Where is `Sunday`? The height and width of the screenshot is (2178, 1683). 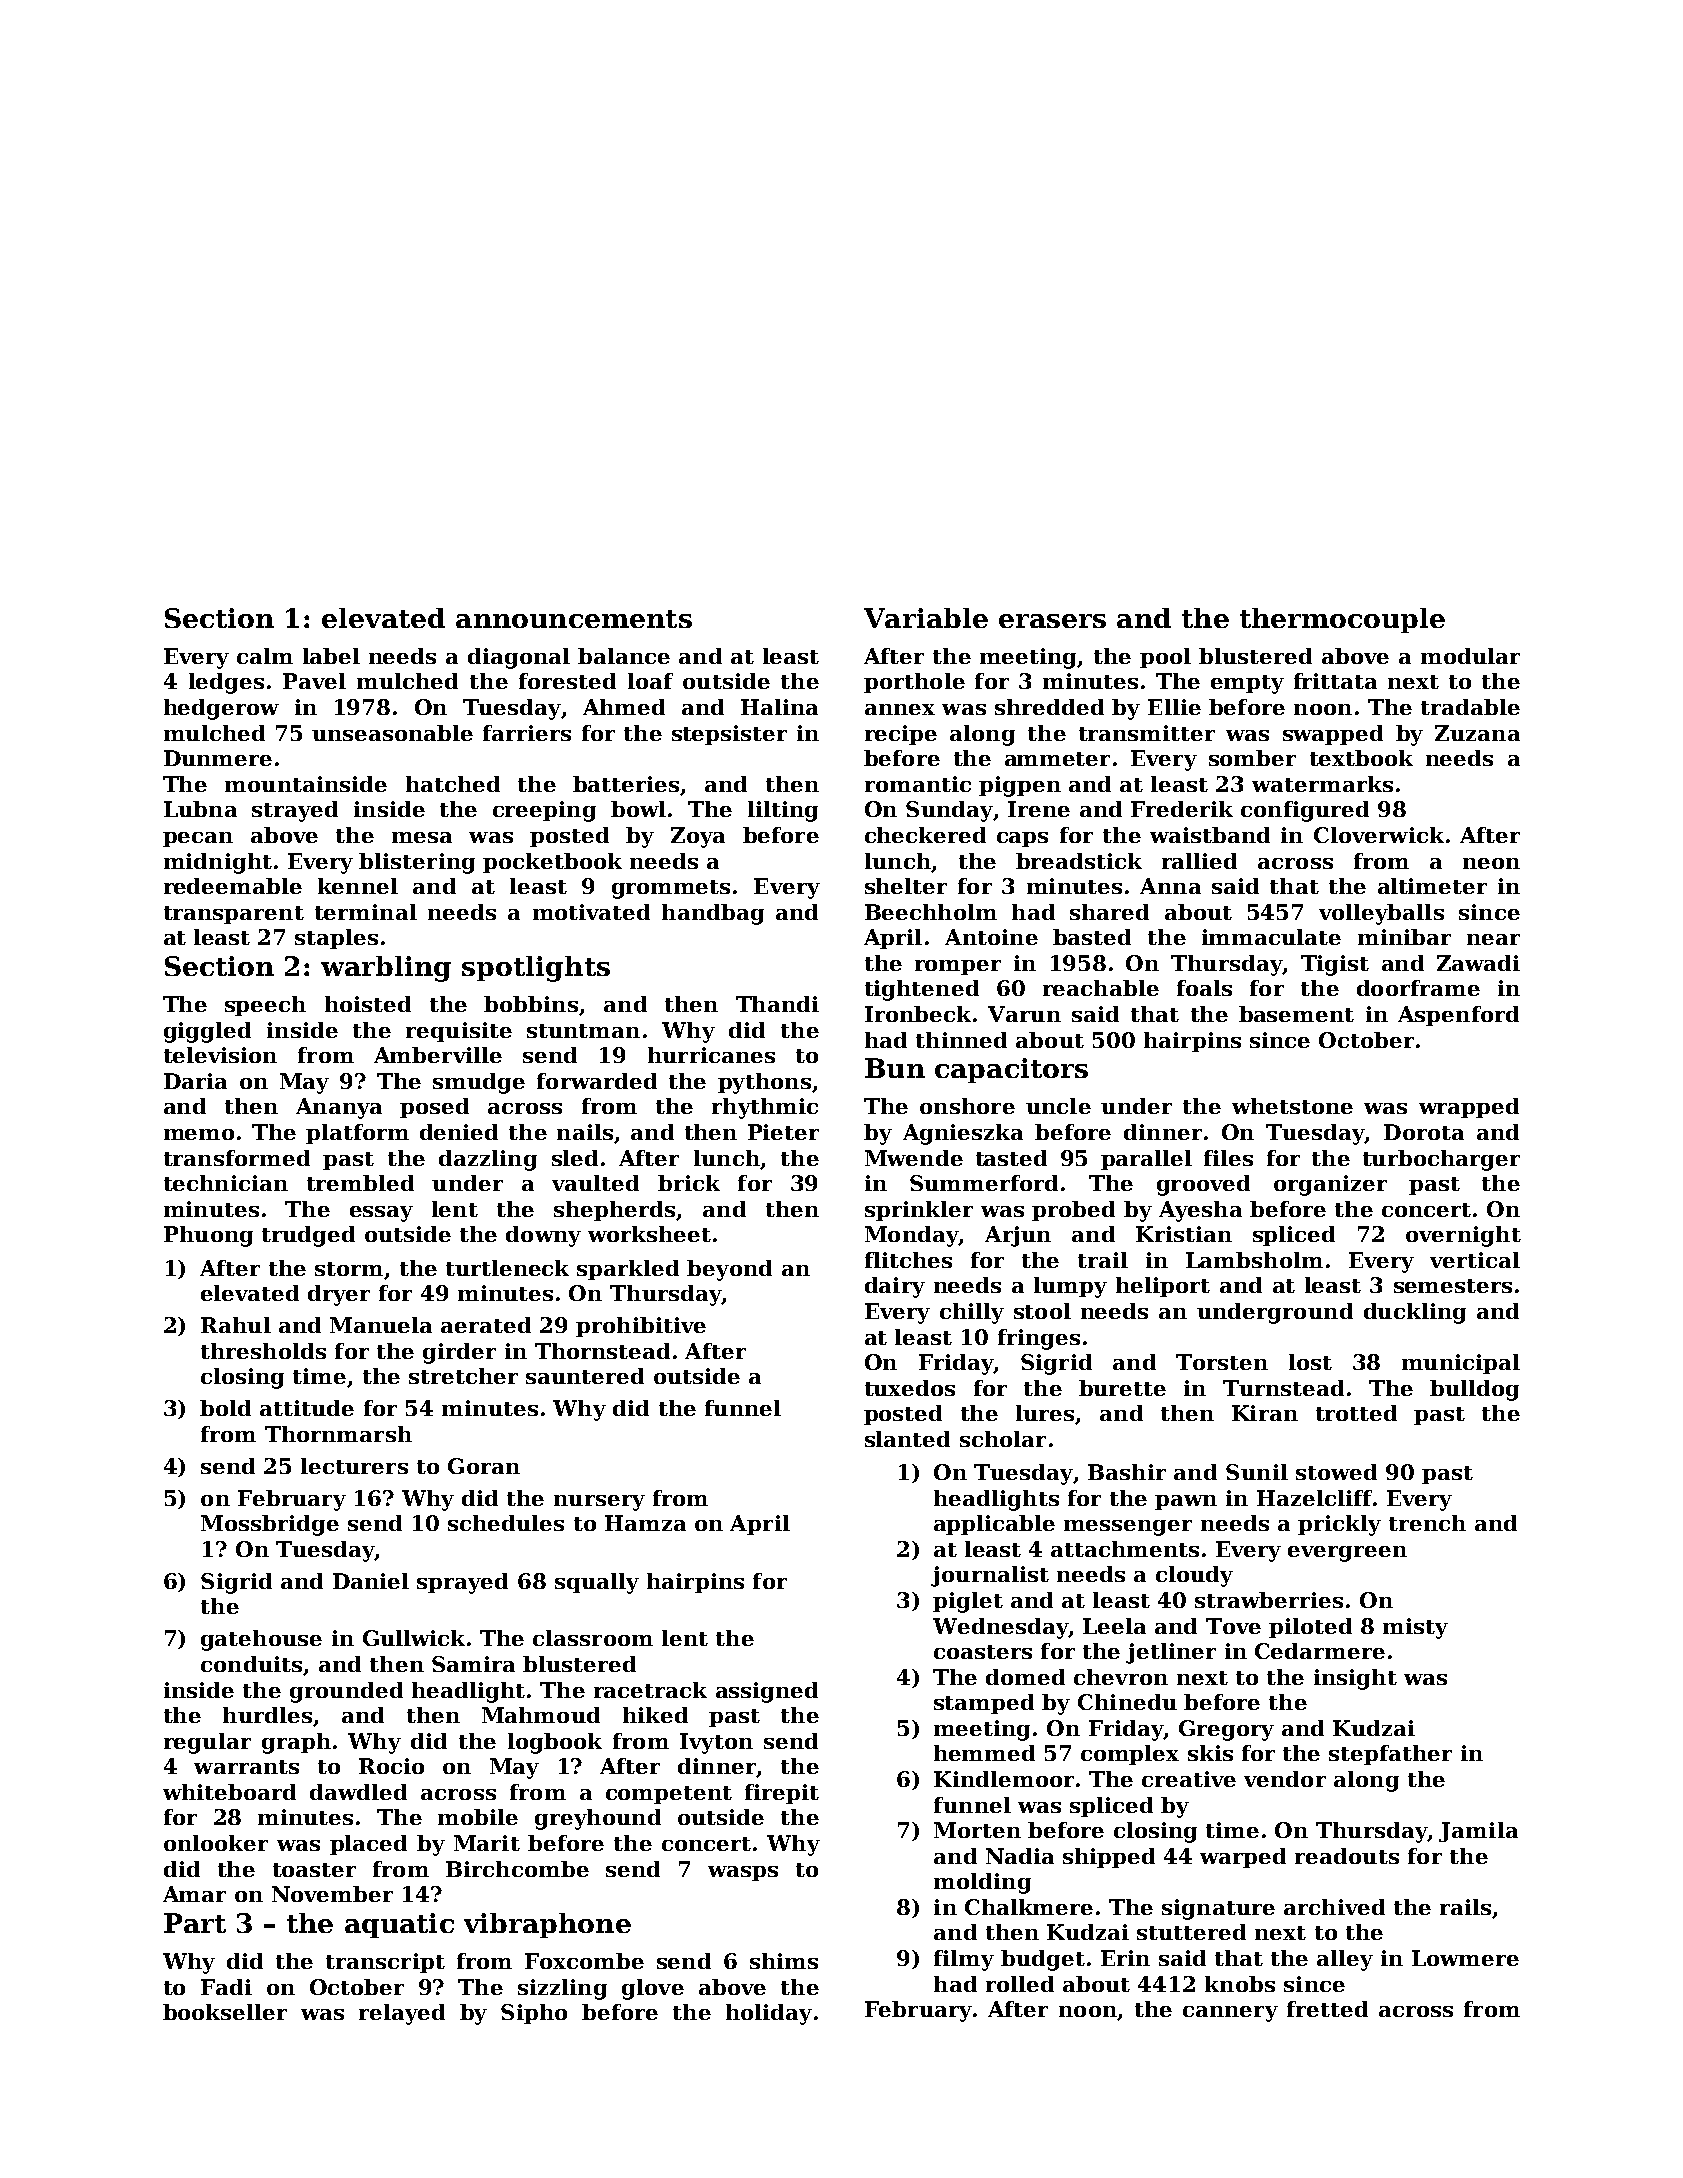 Sunday is located at coordinates (949, 811).
